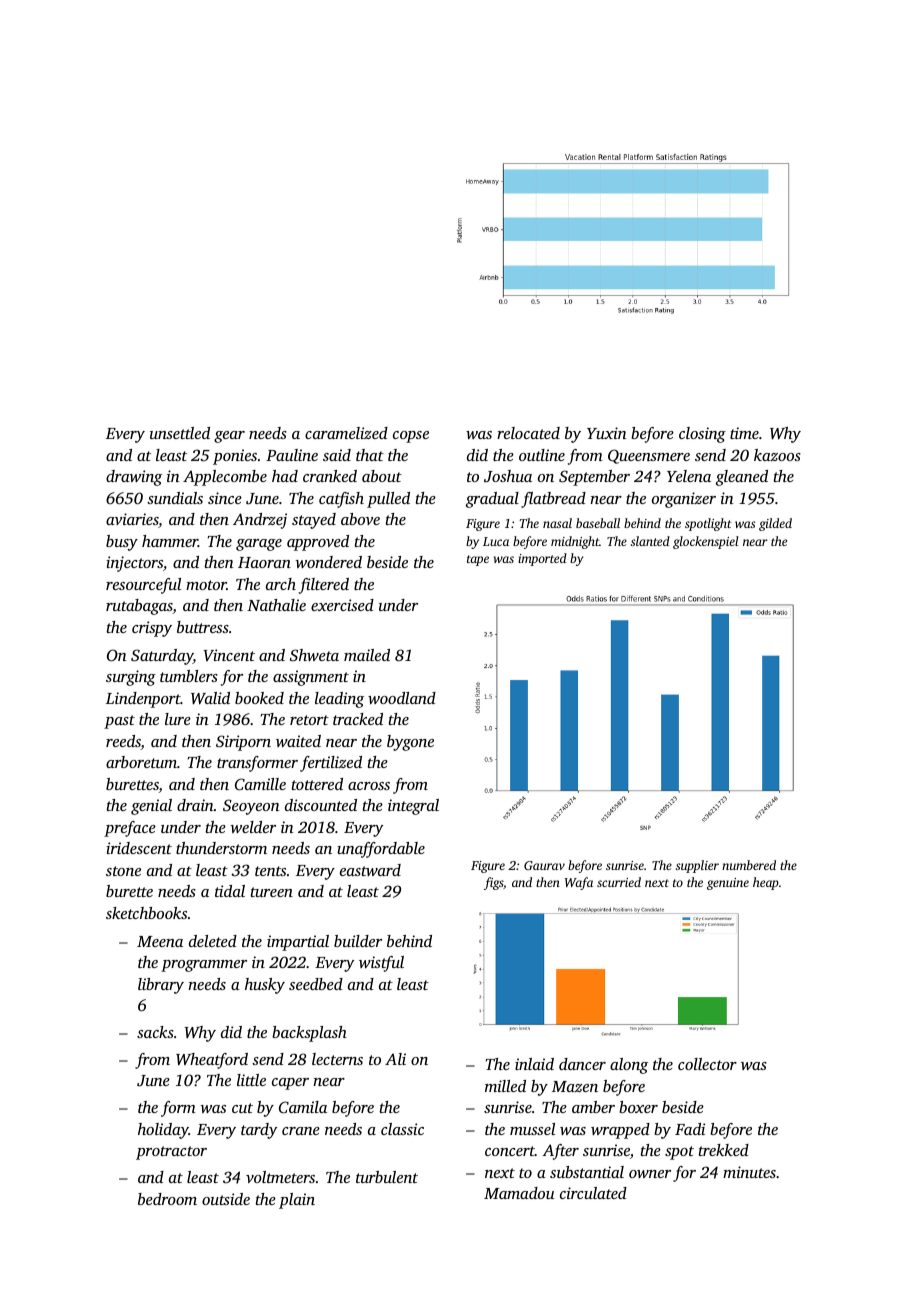 The width and height of the screenshot is (908, 1316). What do you see at coordinates (346, 433) in the screenshot?
I see `caramelized` at bounding box center [346, 433].
